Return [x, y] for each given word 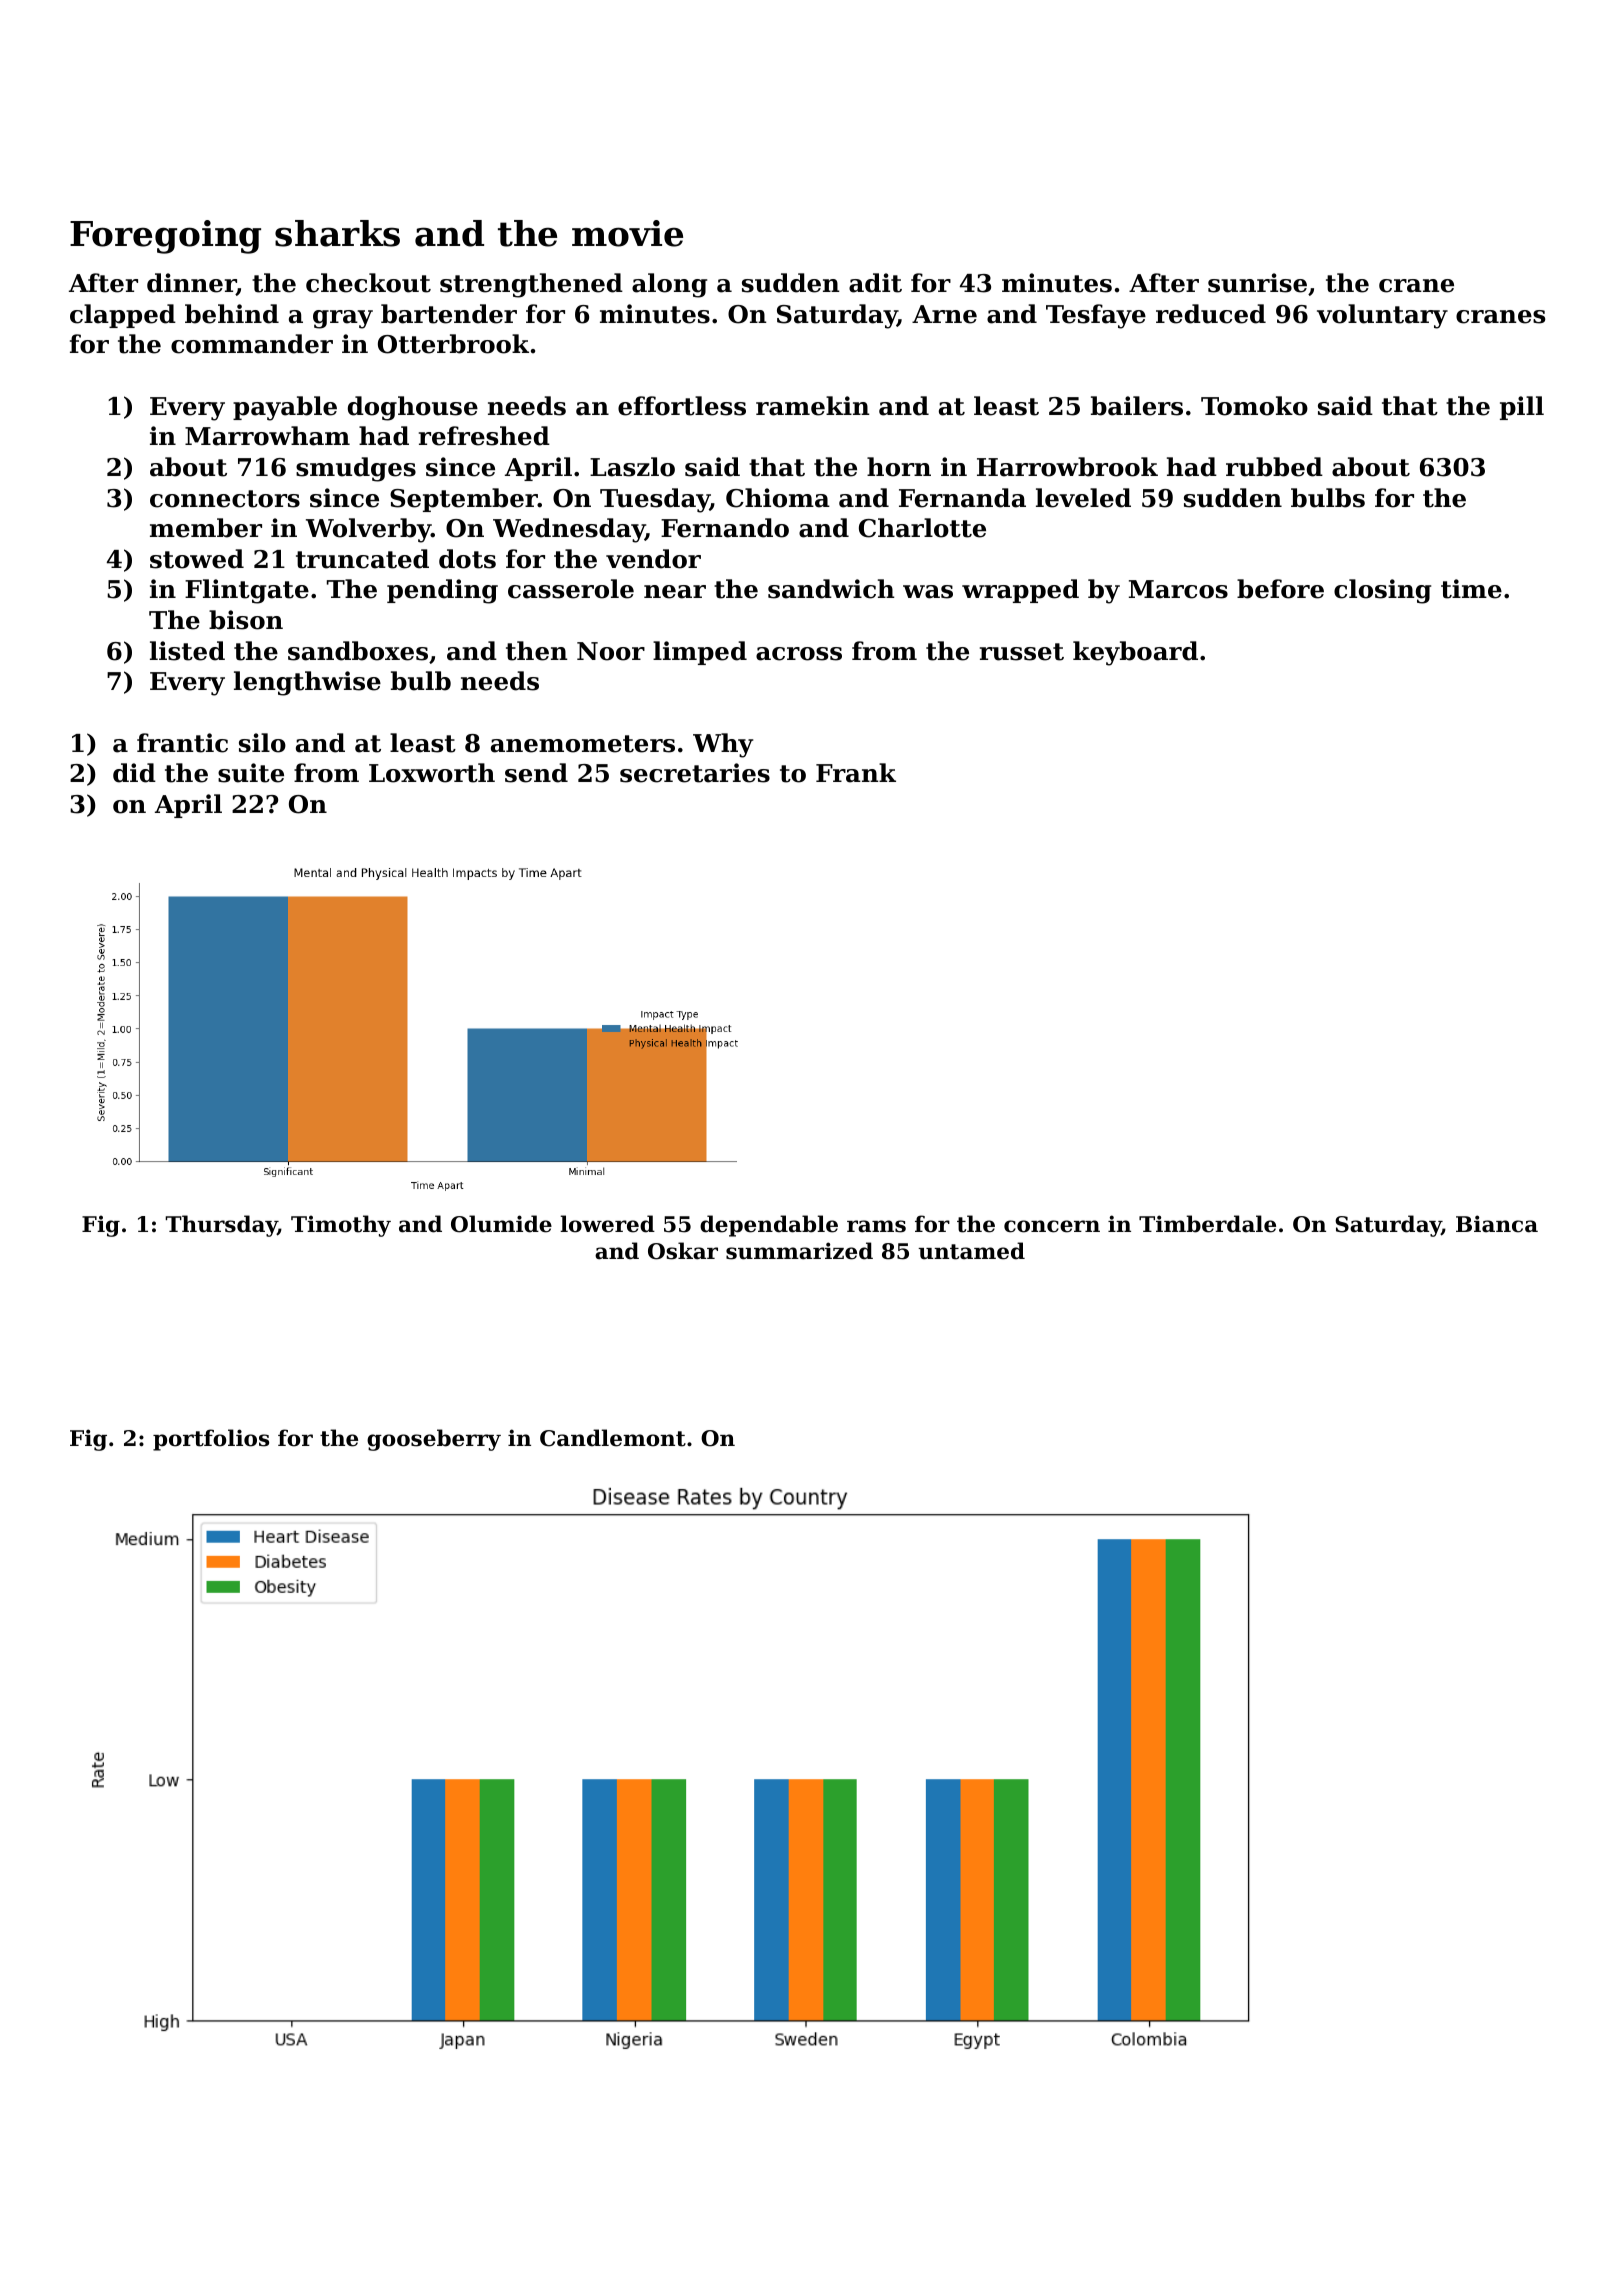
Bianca [1497, 1224]
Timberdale [1207, 1224]
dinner [191, 284]
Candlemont [613, 1438]
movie [627, 233]
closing [1382, 591]
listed [187, 651]
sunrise [1257, 283]
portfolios [211, 1440]
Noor [611, 651]
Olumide [501, 1224]
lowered [607, 1224]
